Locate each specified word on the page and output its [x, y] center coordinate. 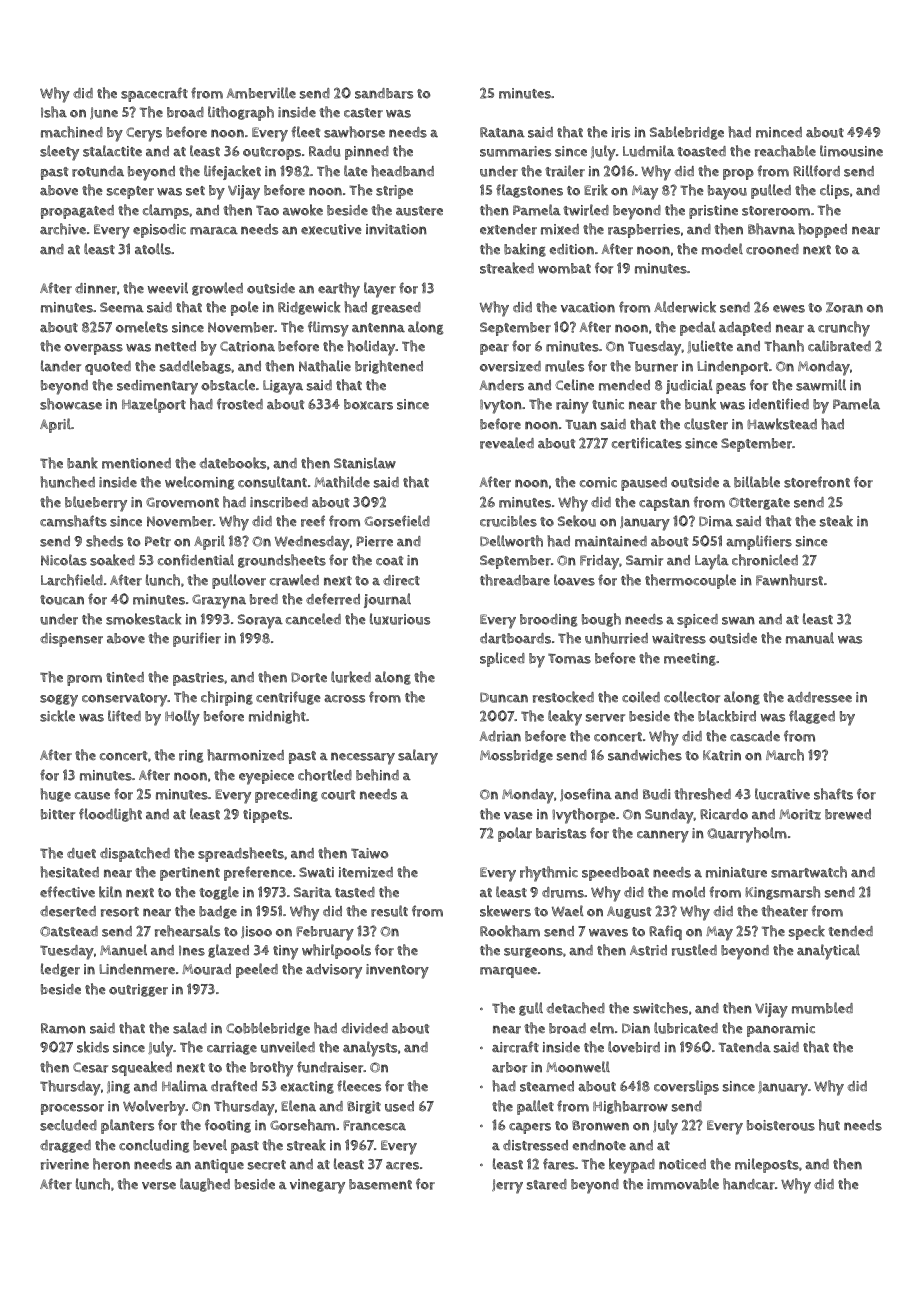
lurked [351, 677]
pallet [535, 1107]
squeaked [142, 1068]
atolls [153, 249]
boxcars [368, 404]
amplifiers [759, 542]
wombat [564, 268]
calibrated [839, 346]
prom [84, 680]
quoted [108, 368]
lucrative [782, 794]
